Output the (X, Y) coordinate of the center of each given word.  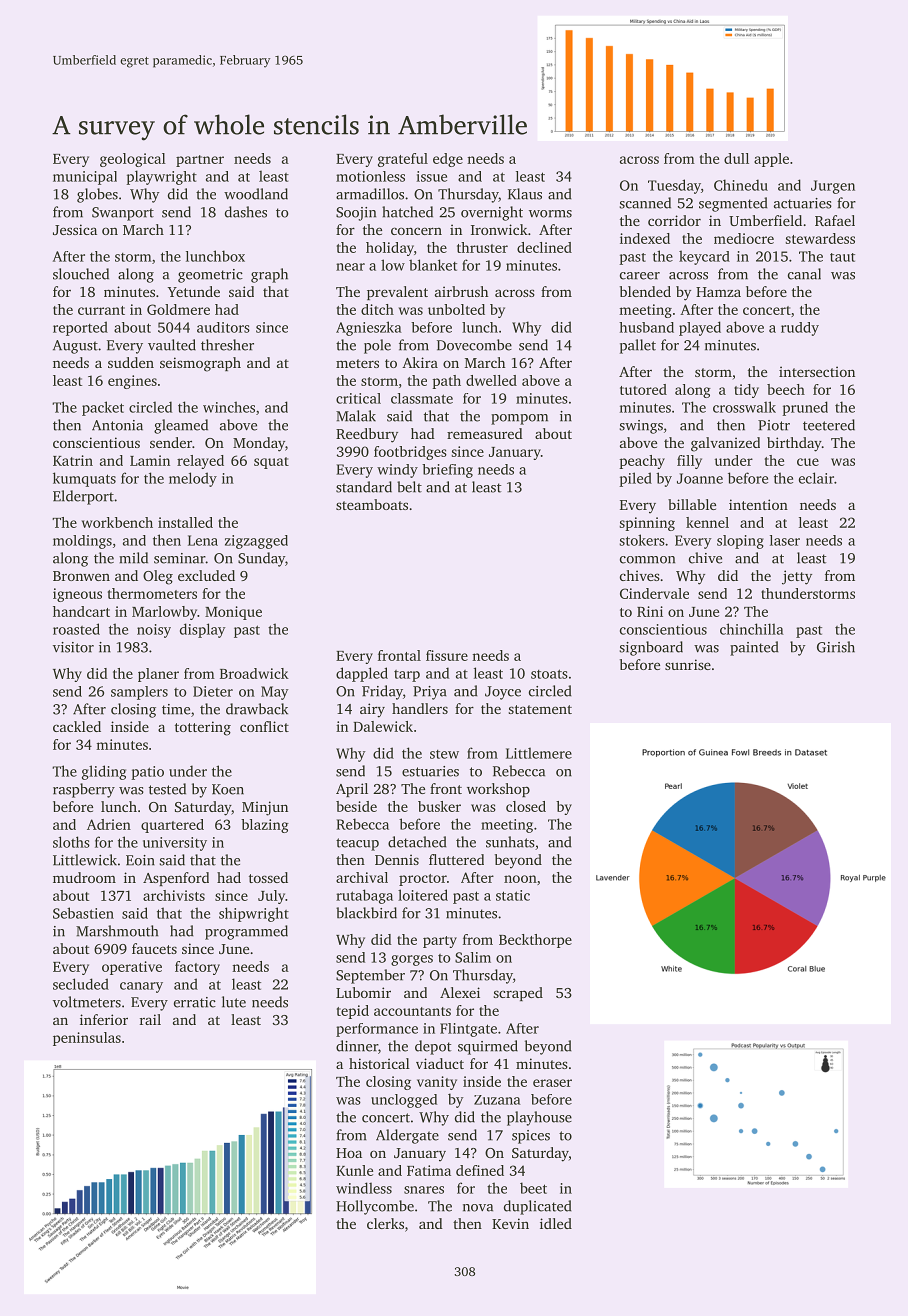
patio (147, 773)
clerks (385, 1223)
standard (364, 487)
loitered (423, 895)
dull (736, 158)
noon (520, 879)
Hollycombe (375, 1207)
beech (786, 389)
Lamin (150, 460)
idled (556, 1223)
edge (448, 160)
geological (133, 160)
